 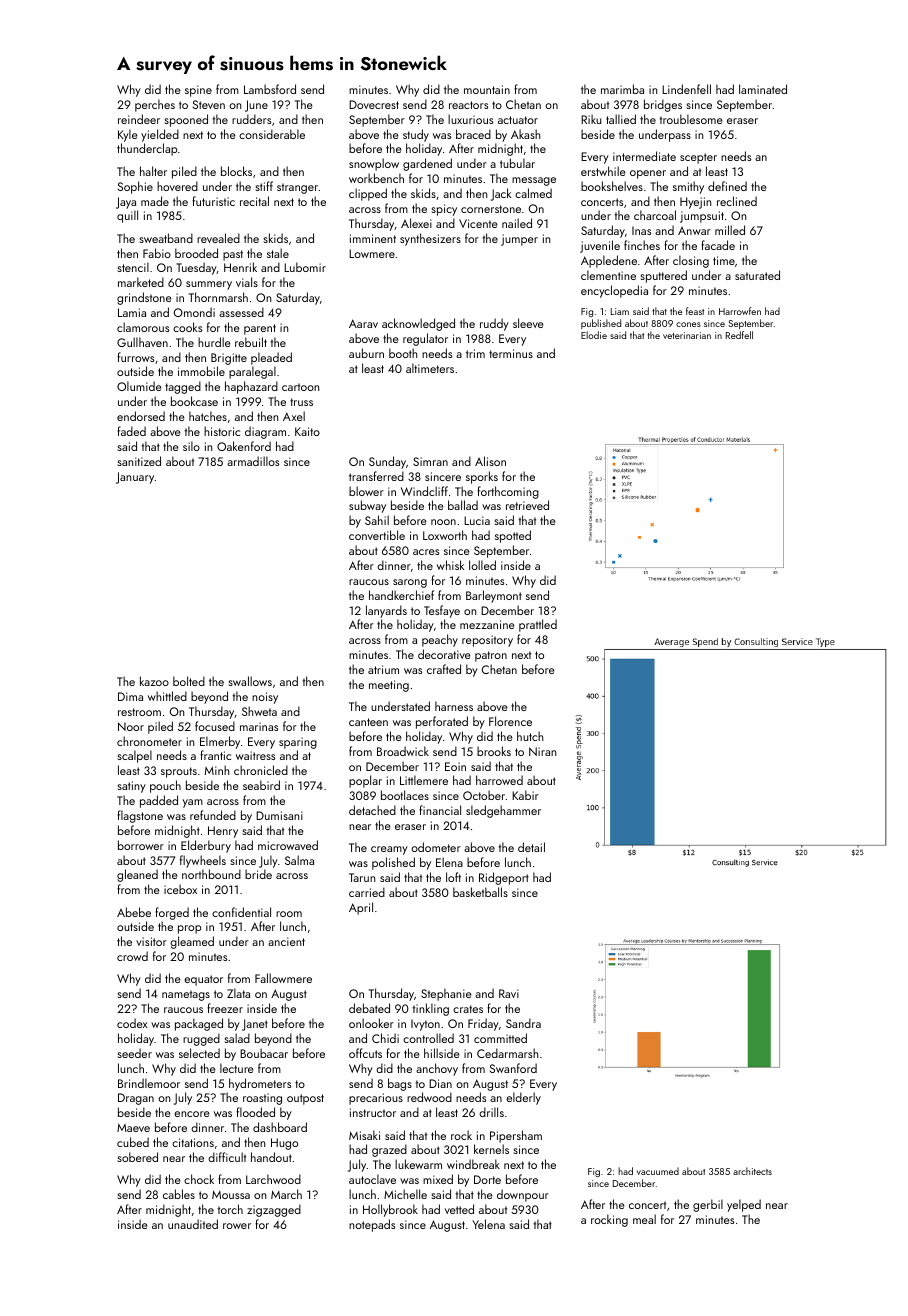 What do you see at coordinates (255, 1025) in the screenshot?
I see `Janet` at bounding box center [255, 1025].
